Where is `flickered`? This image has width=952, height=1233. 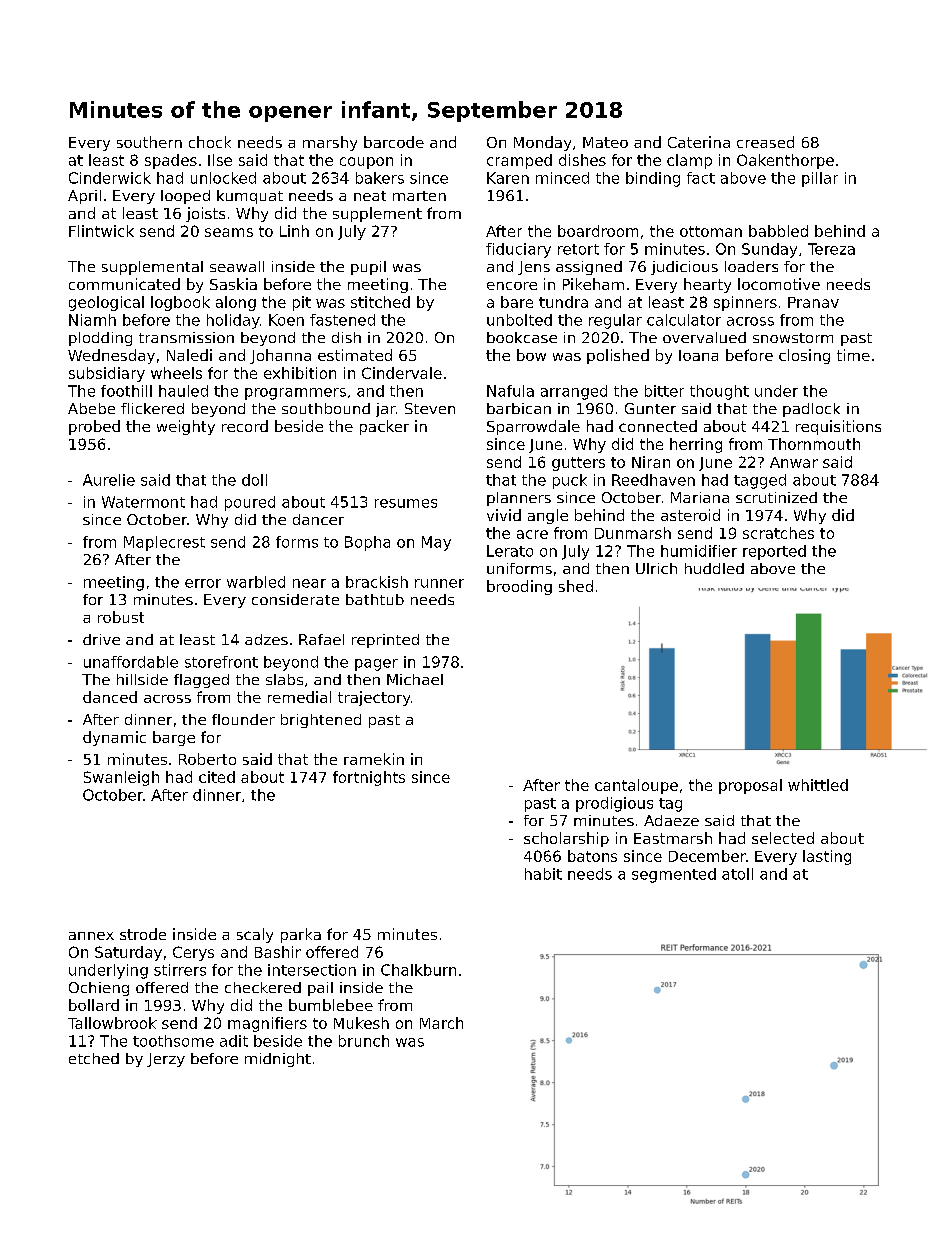
flickered is located at coordinates (152, 408).
